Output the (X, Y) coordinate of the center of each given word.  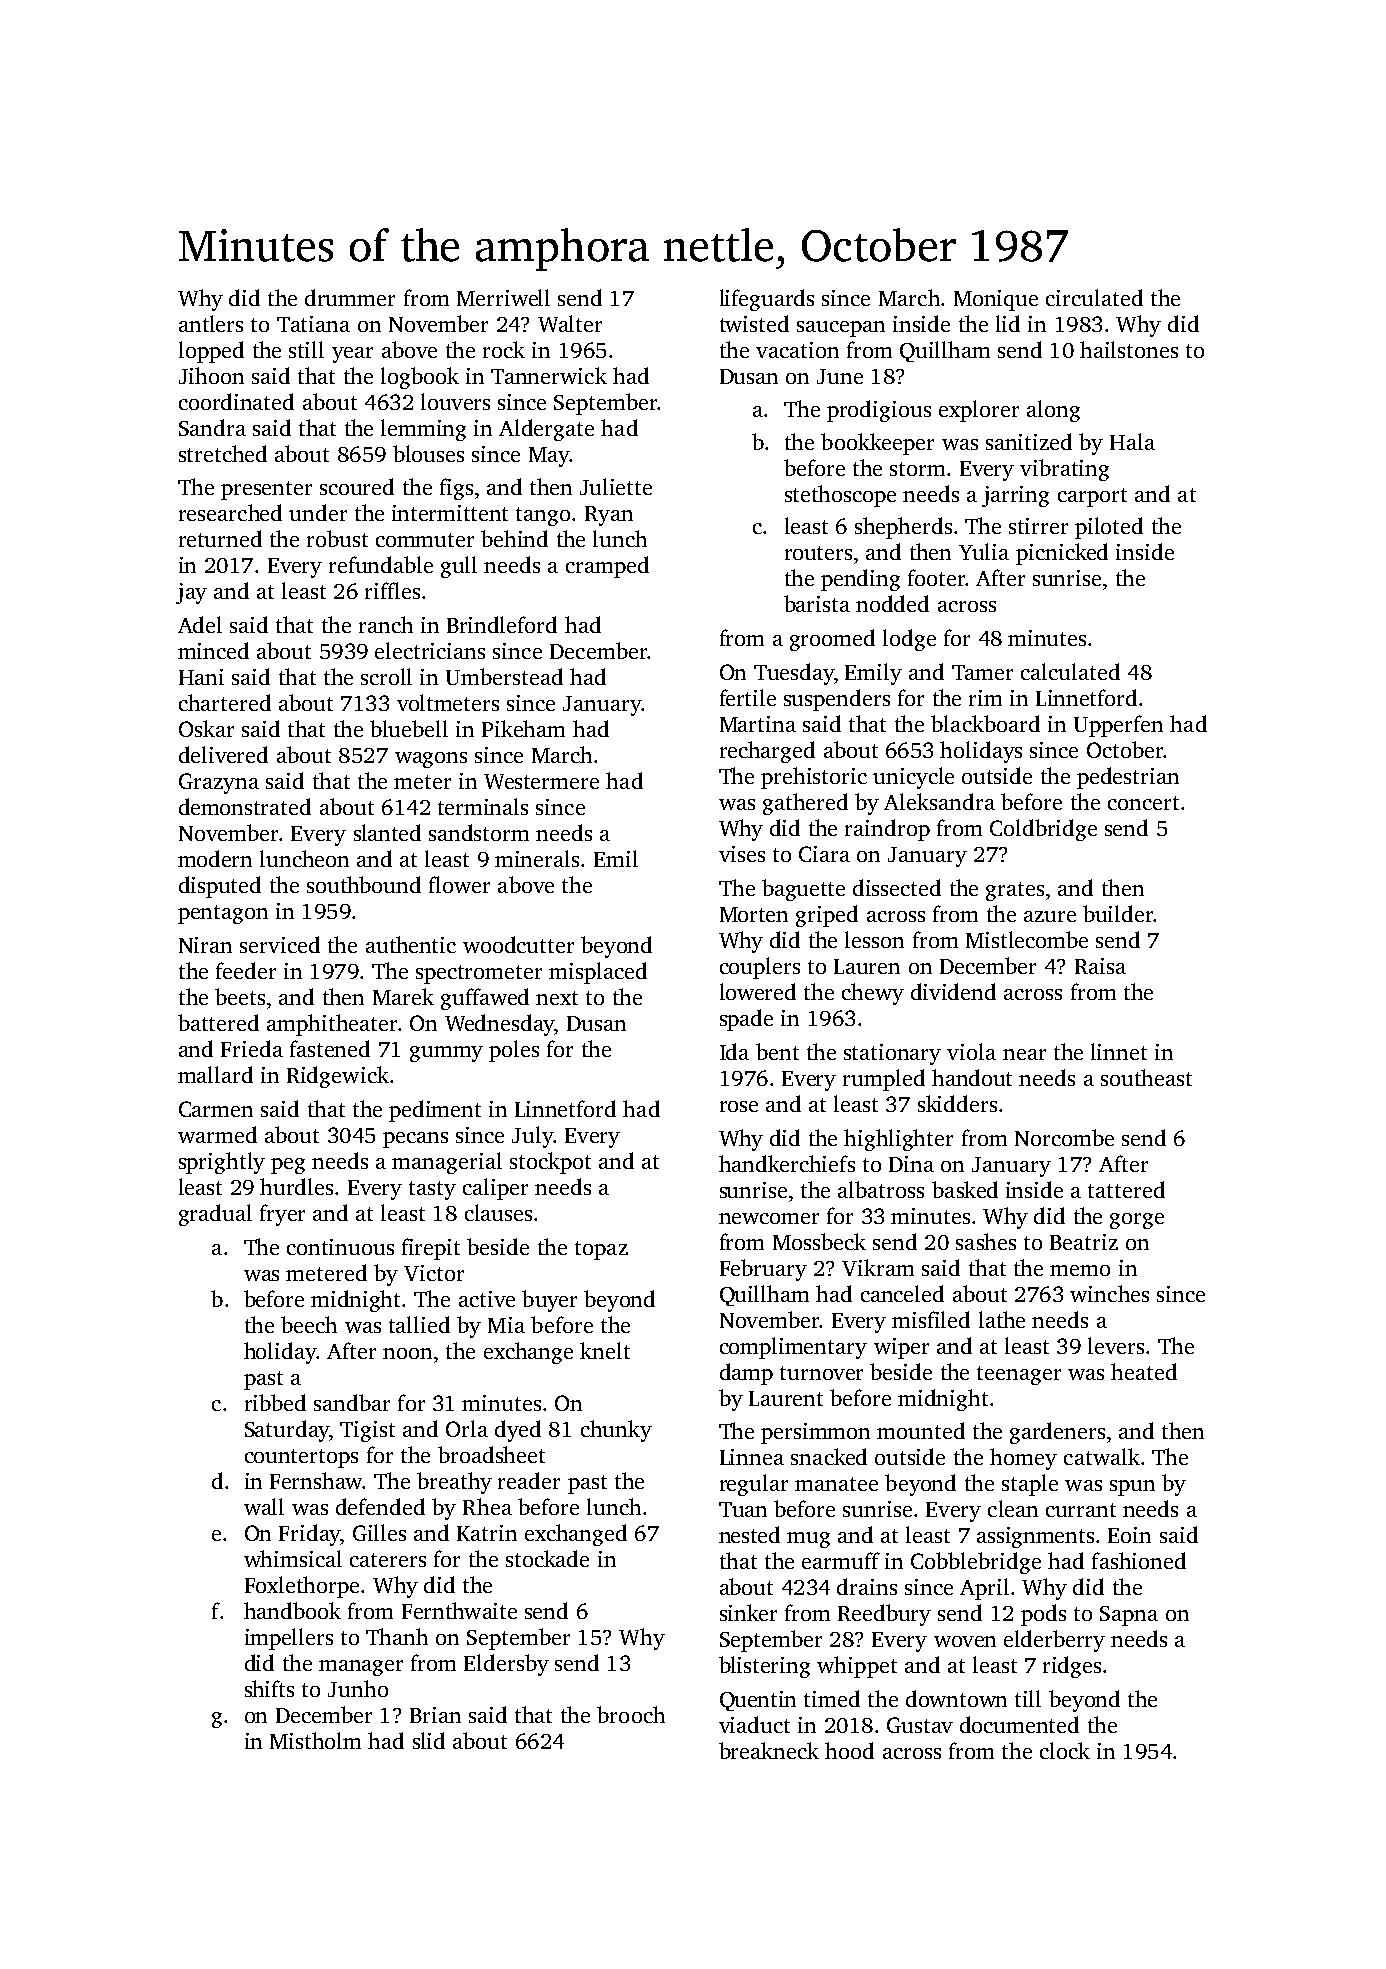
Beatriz (1084, 1242)
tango (543, 516)
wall (264, 1506)
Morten (754, 914)
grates (1015, 891)
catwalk (1102, 1456)
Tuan (743, 1509)
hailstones (1129, 349)
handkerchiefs (787, 1163)
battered (218, 1022)
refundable (381, 564)
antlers (211, 323)
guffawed (485, 999)
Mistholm (315, 1740)
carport (1092, 497)
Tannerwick (549, 375)
